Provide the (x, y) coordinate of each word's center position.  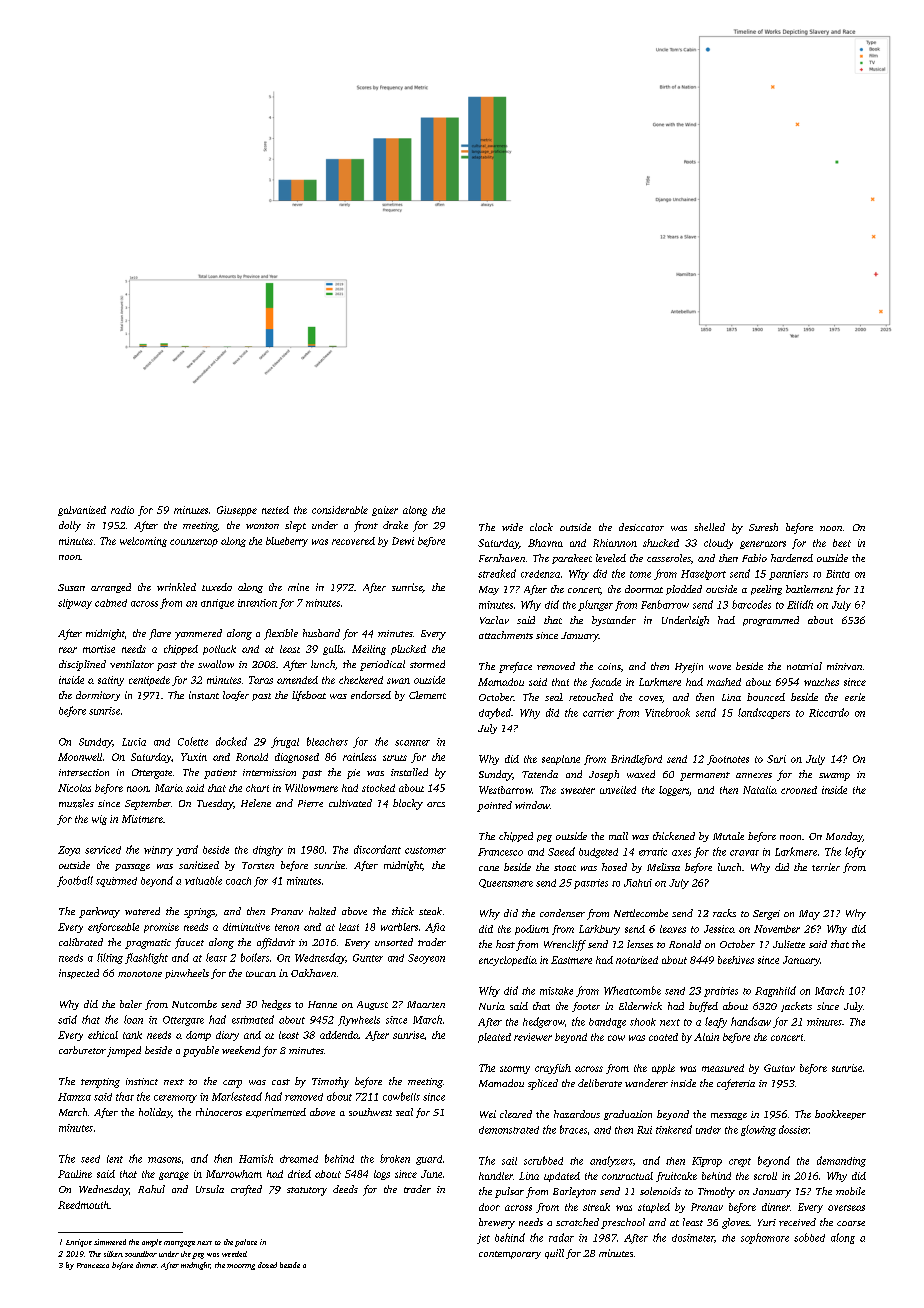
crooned (799, 790)
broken (395, 1158)
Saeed (561, 851)
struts (395, 758)
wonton (262, 526)
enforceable (113, 928)
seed (90, 1159)
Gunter (368, 958)
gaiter (385, 511)
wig (99, 820)
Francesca (93, 1265)
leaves (673, 929)
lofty (855, 852)
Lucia (134, 742)
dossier (794, 1129)
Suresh (763, 527)
